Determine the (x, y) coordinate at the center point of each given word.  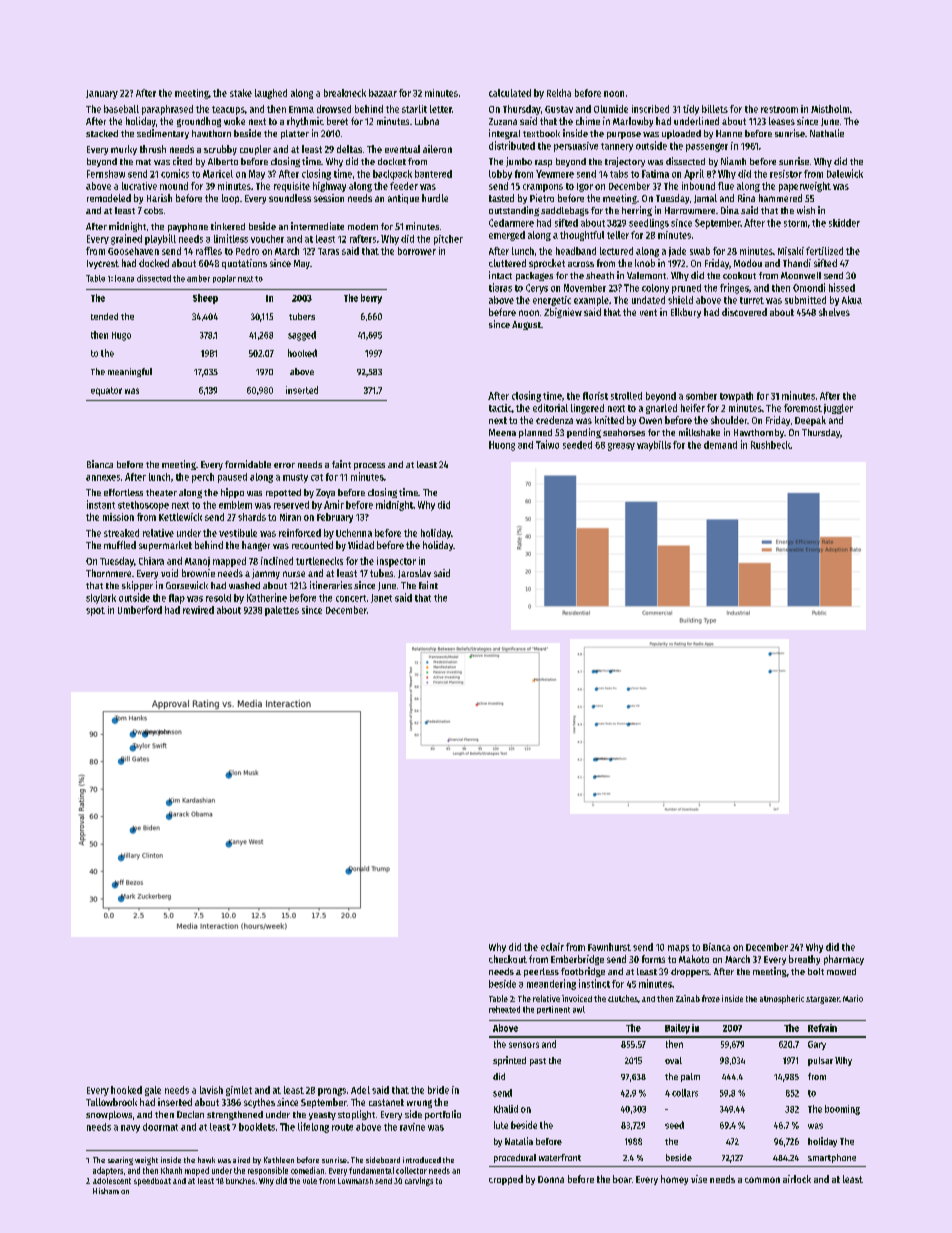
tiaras (500, 287)
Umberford (140, 610)
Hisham (106, 1191)
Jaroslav (414, 573)
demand (720, 445)
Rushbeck (771, 445)
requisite (292, 187)
